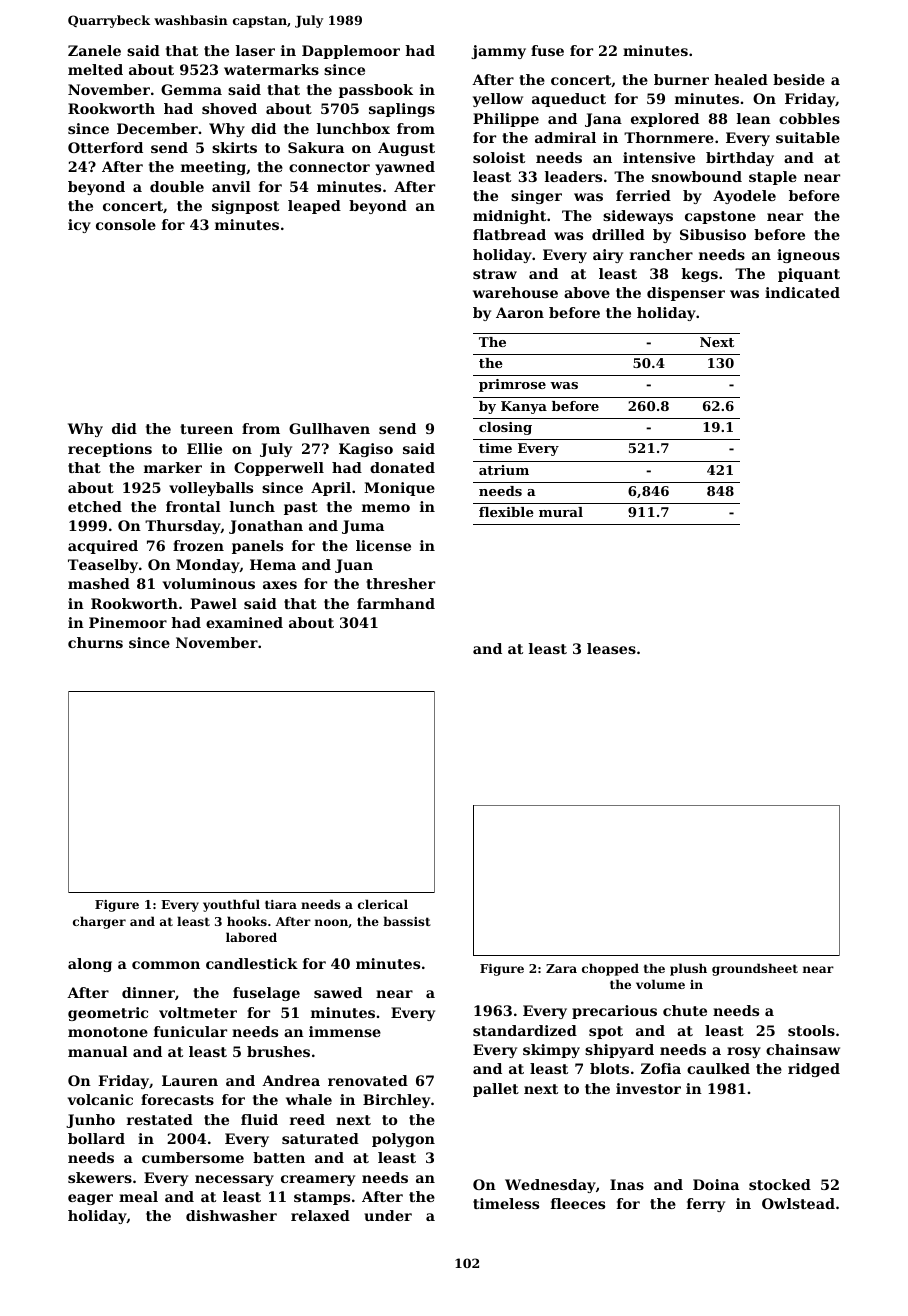  Describe the element at coordinates (209, 583) in the screenshot. I see `voluminous` at that location.
